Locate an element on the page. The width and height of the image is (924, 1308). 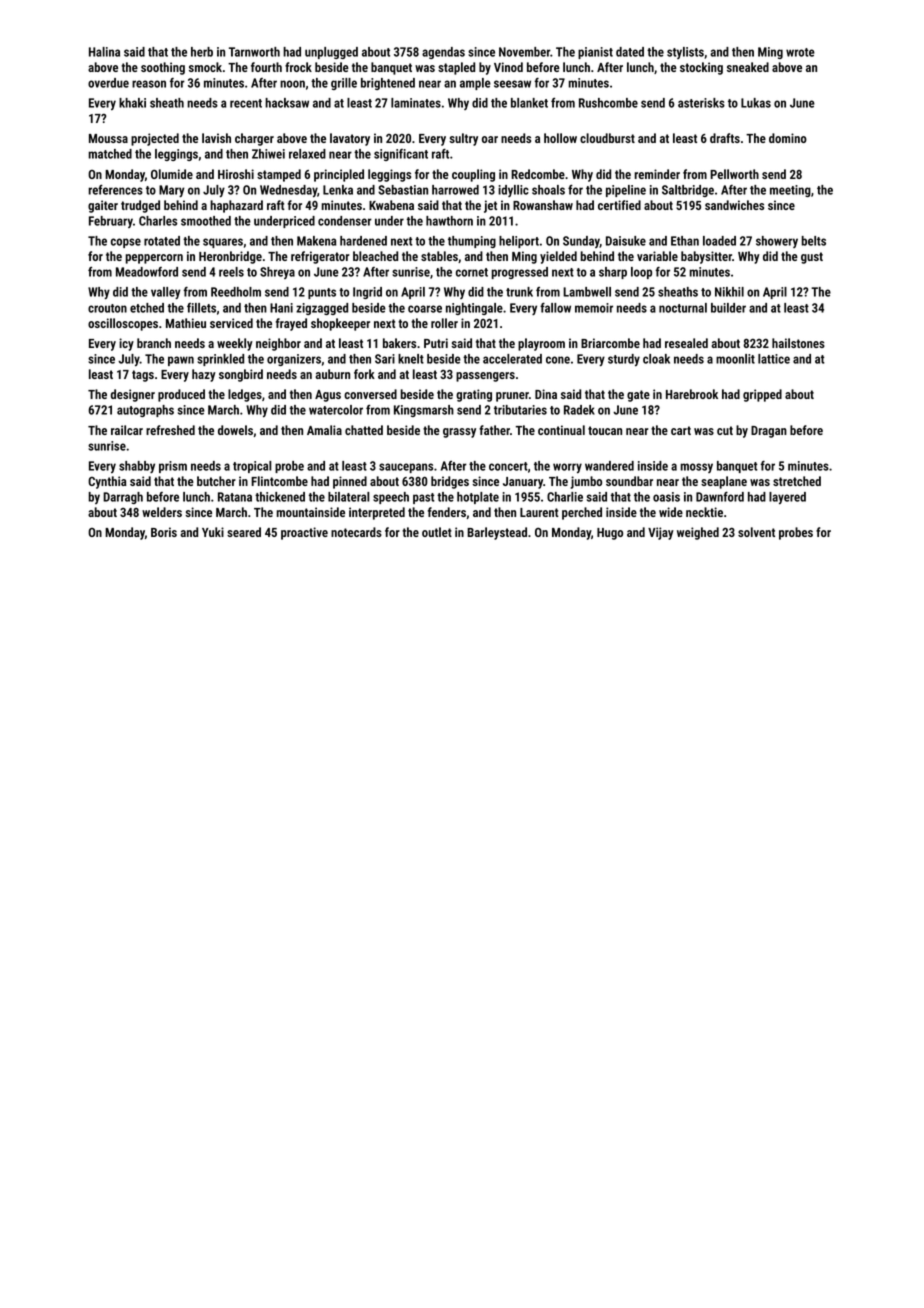
references is located at coordinates (115, 189).
